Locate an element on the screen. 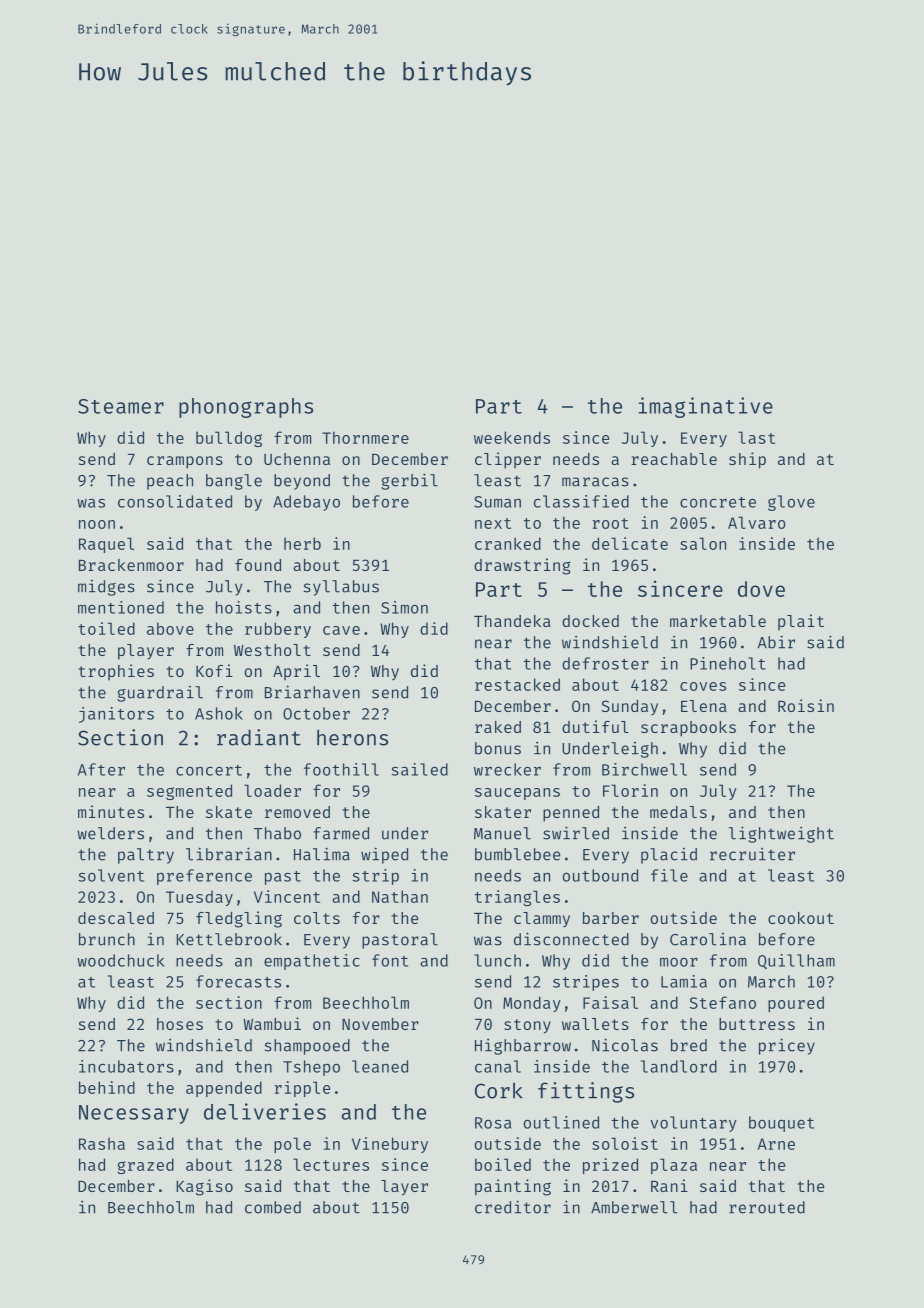  defroster is located at coordinates (605, 663).
